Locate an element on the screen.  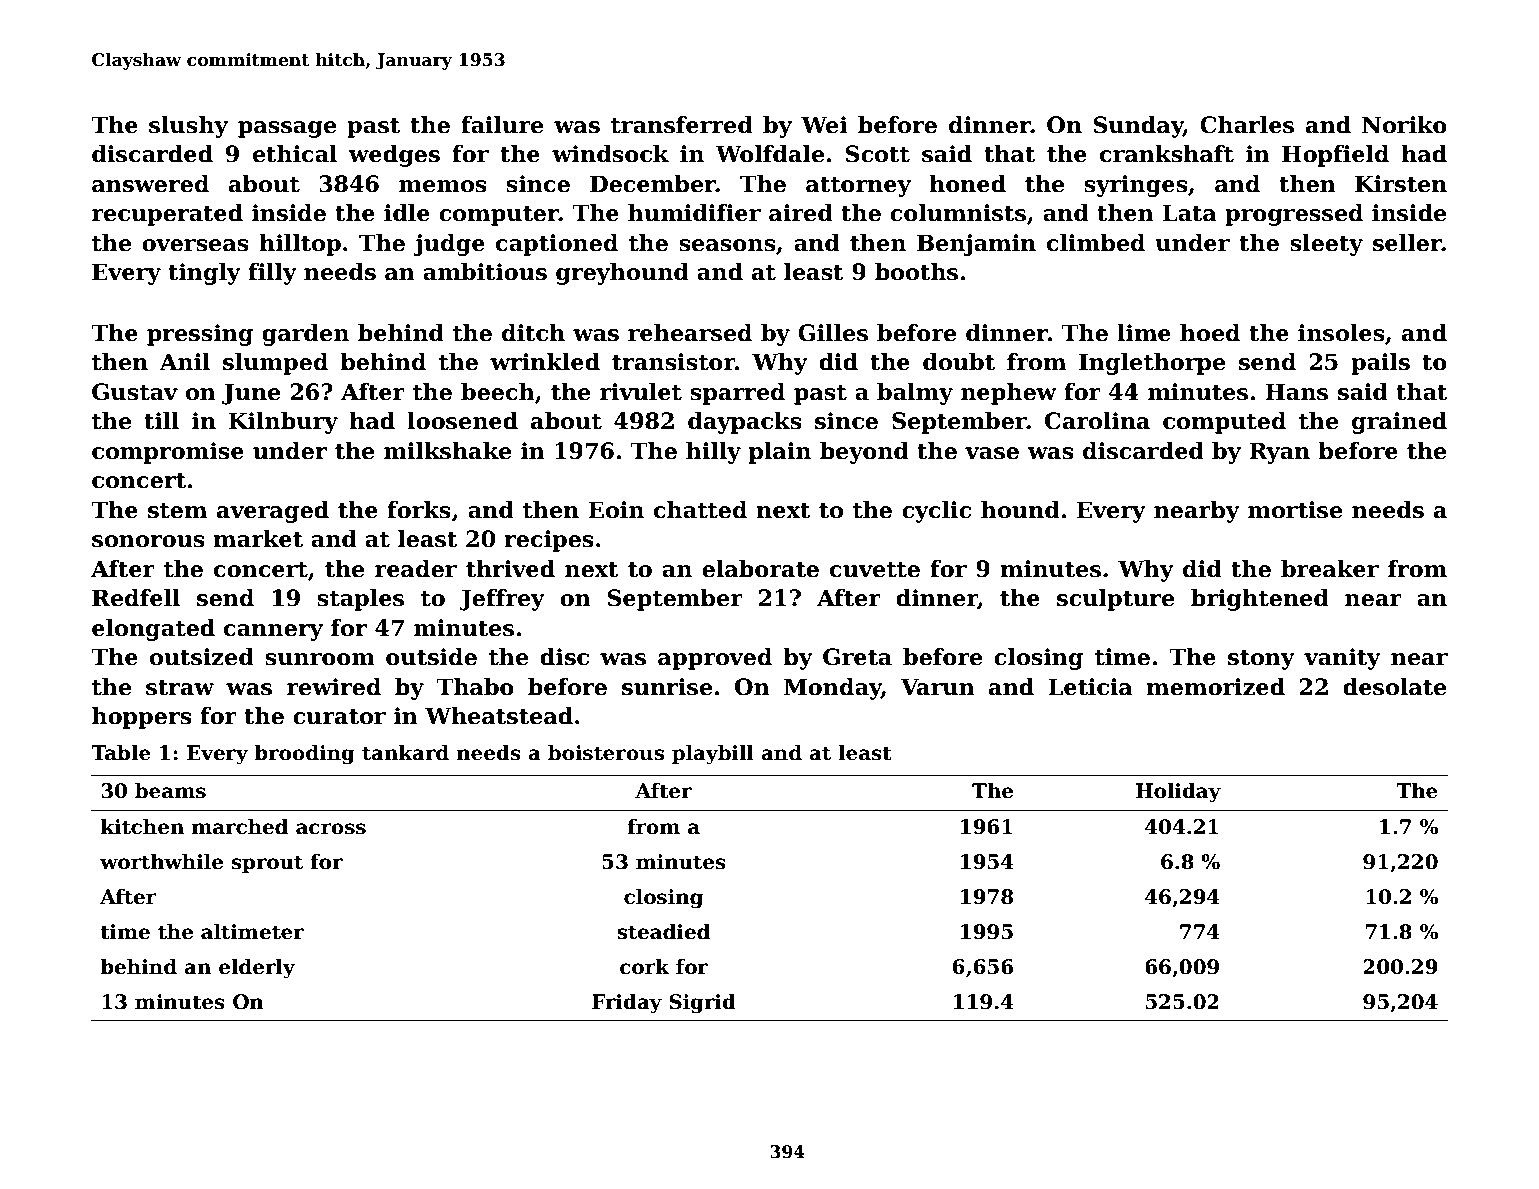
sunrise is located at coordinates (667, 687).
